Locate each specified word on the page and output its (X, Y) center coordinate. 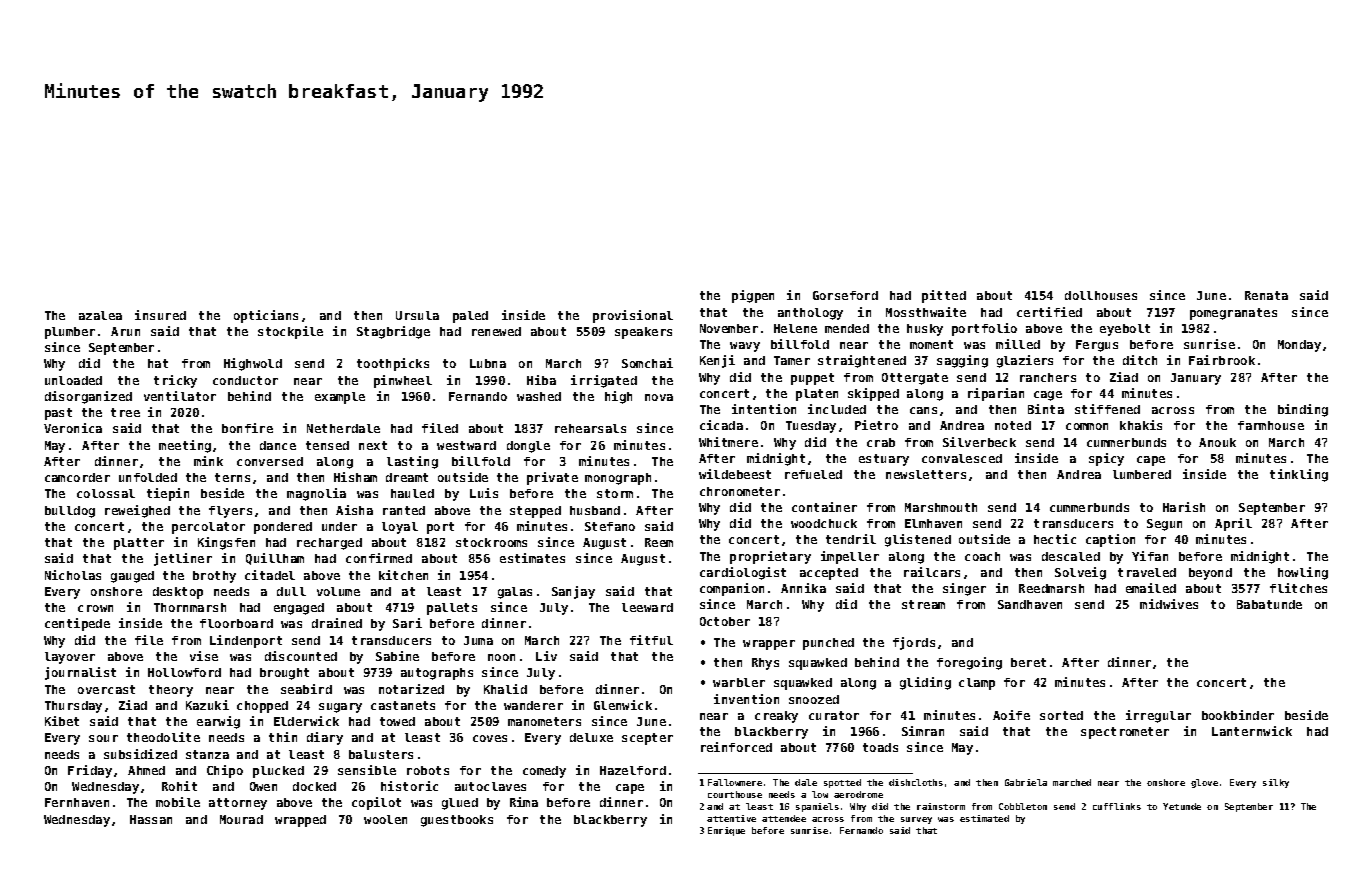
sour (103, 738)
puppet (812, 379)
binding (1303, 410)
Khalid (505, 689)
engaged (299, 609)
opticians (266, 316)
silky (1276, 783)
